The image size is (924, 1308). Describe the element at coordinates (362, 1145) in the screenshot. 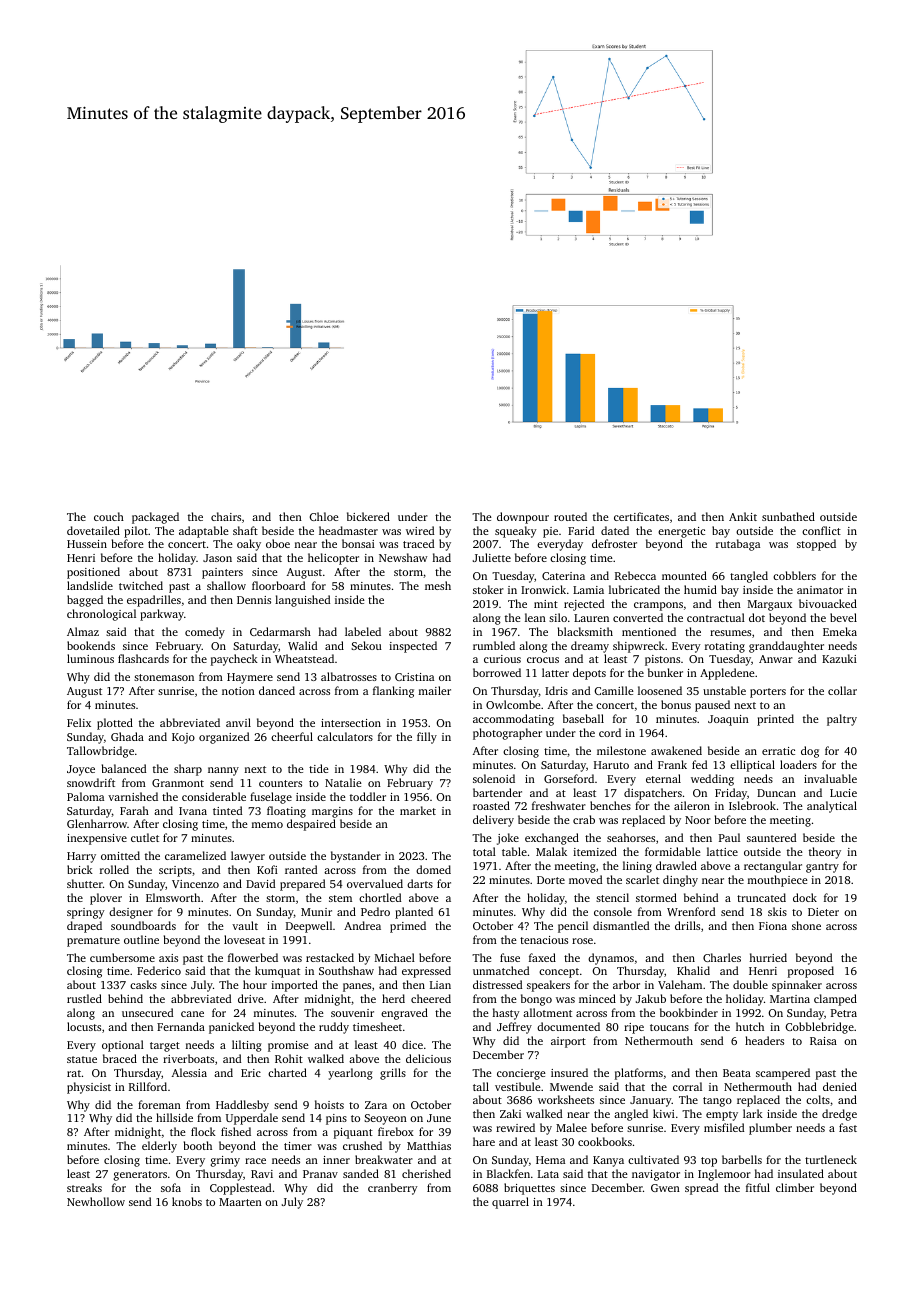

I see `crushed` at that location.
